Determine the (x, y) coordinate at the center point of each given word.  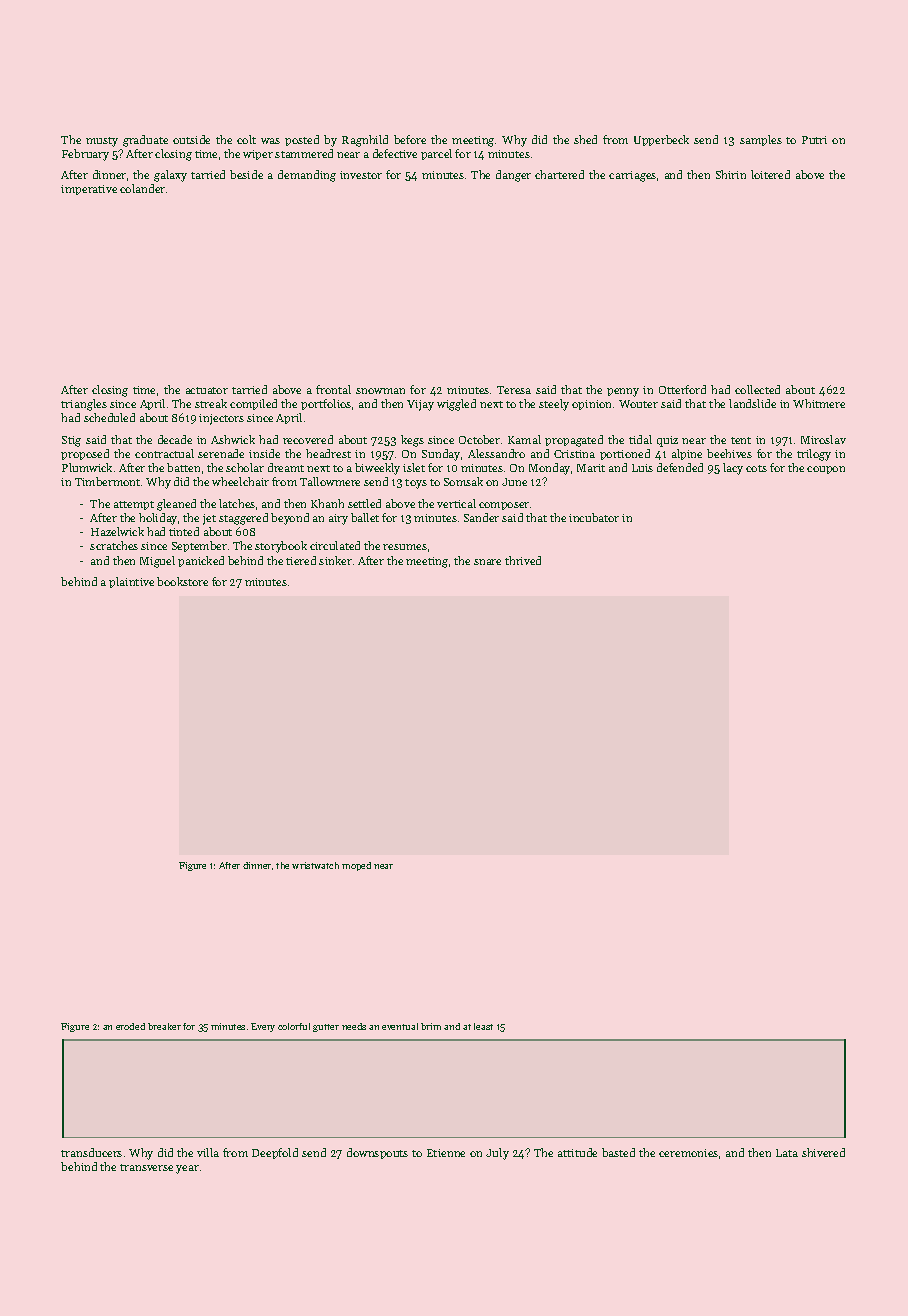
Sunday (441, 455)
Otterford (682, 389)
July (497, 1154)
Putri (814, 140)
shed (585, 139)
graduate (145, 141)
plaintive (131, 582)
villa (208, 1152)
